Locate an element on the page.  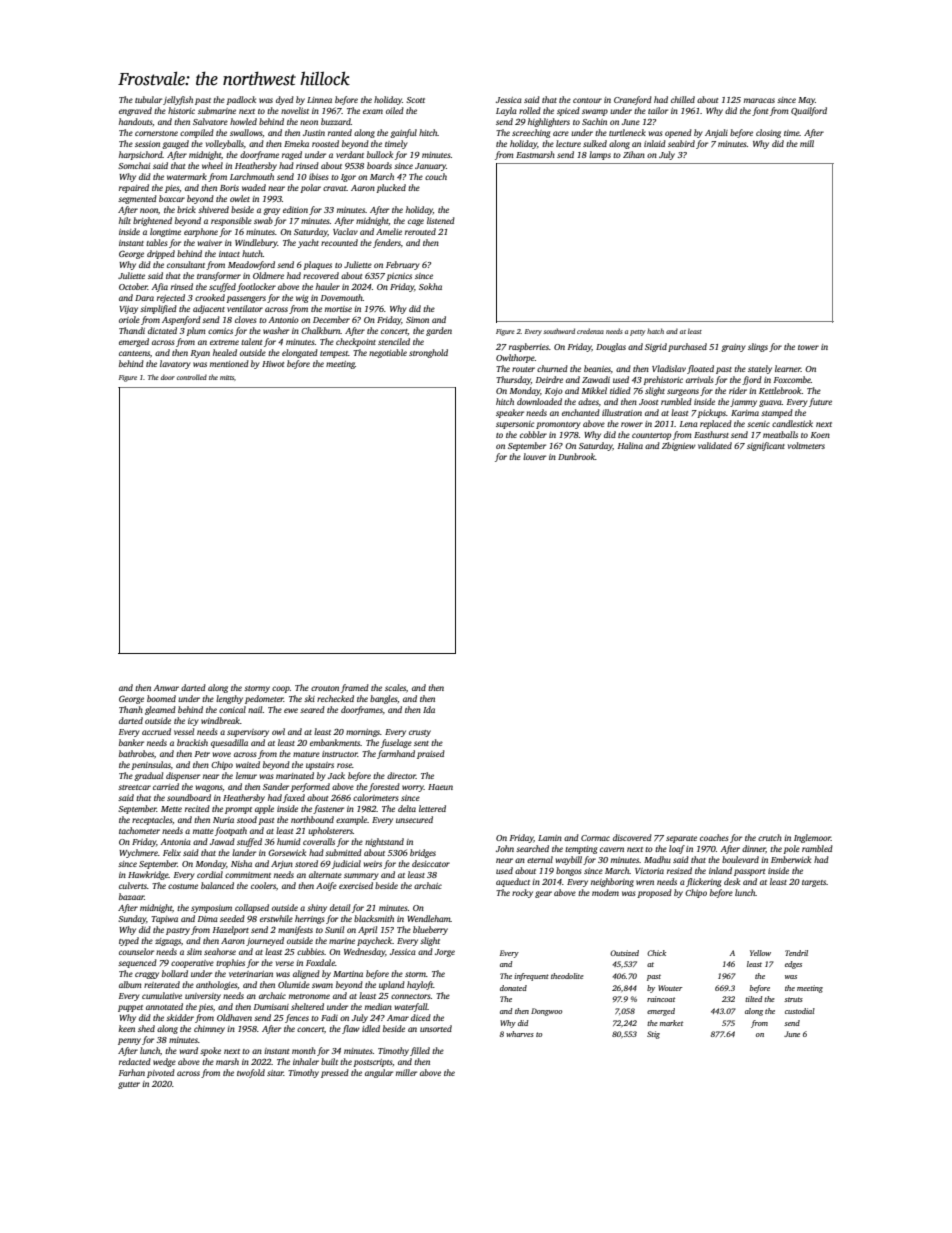
twofold is located at coordinates (251, 1073).
